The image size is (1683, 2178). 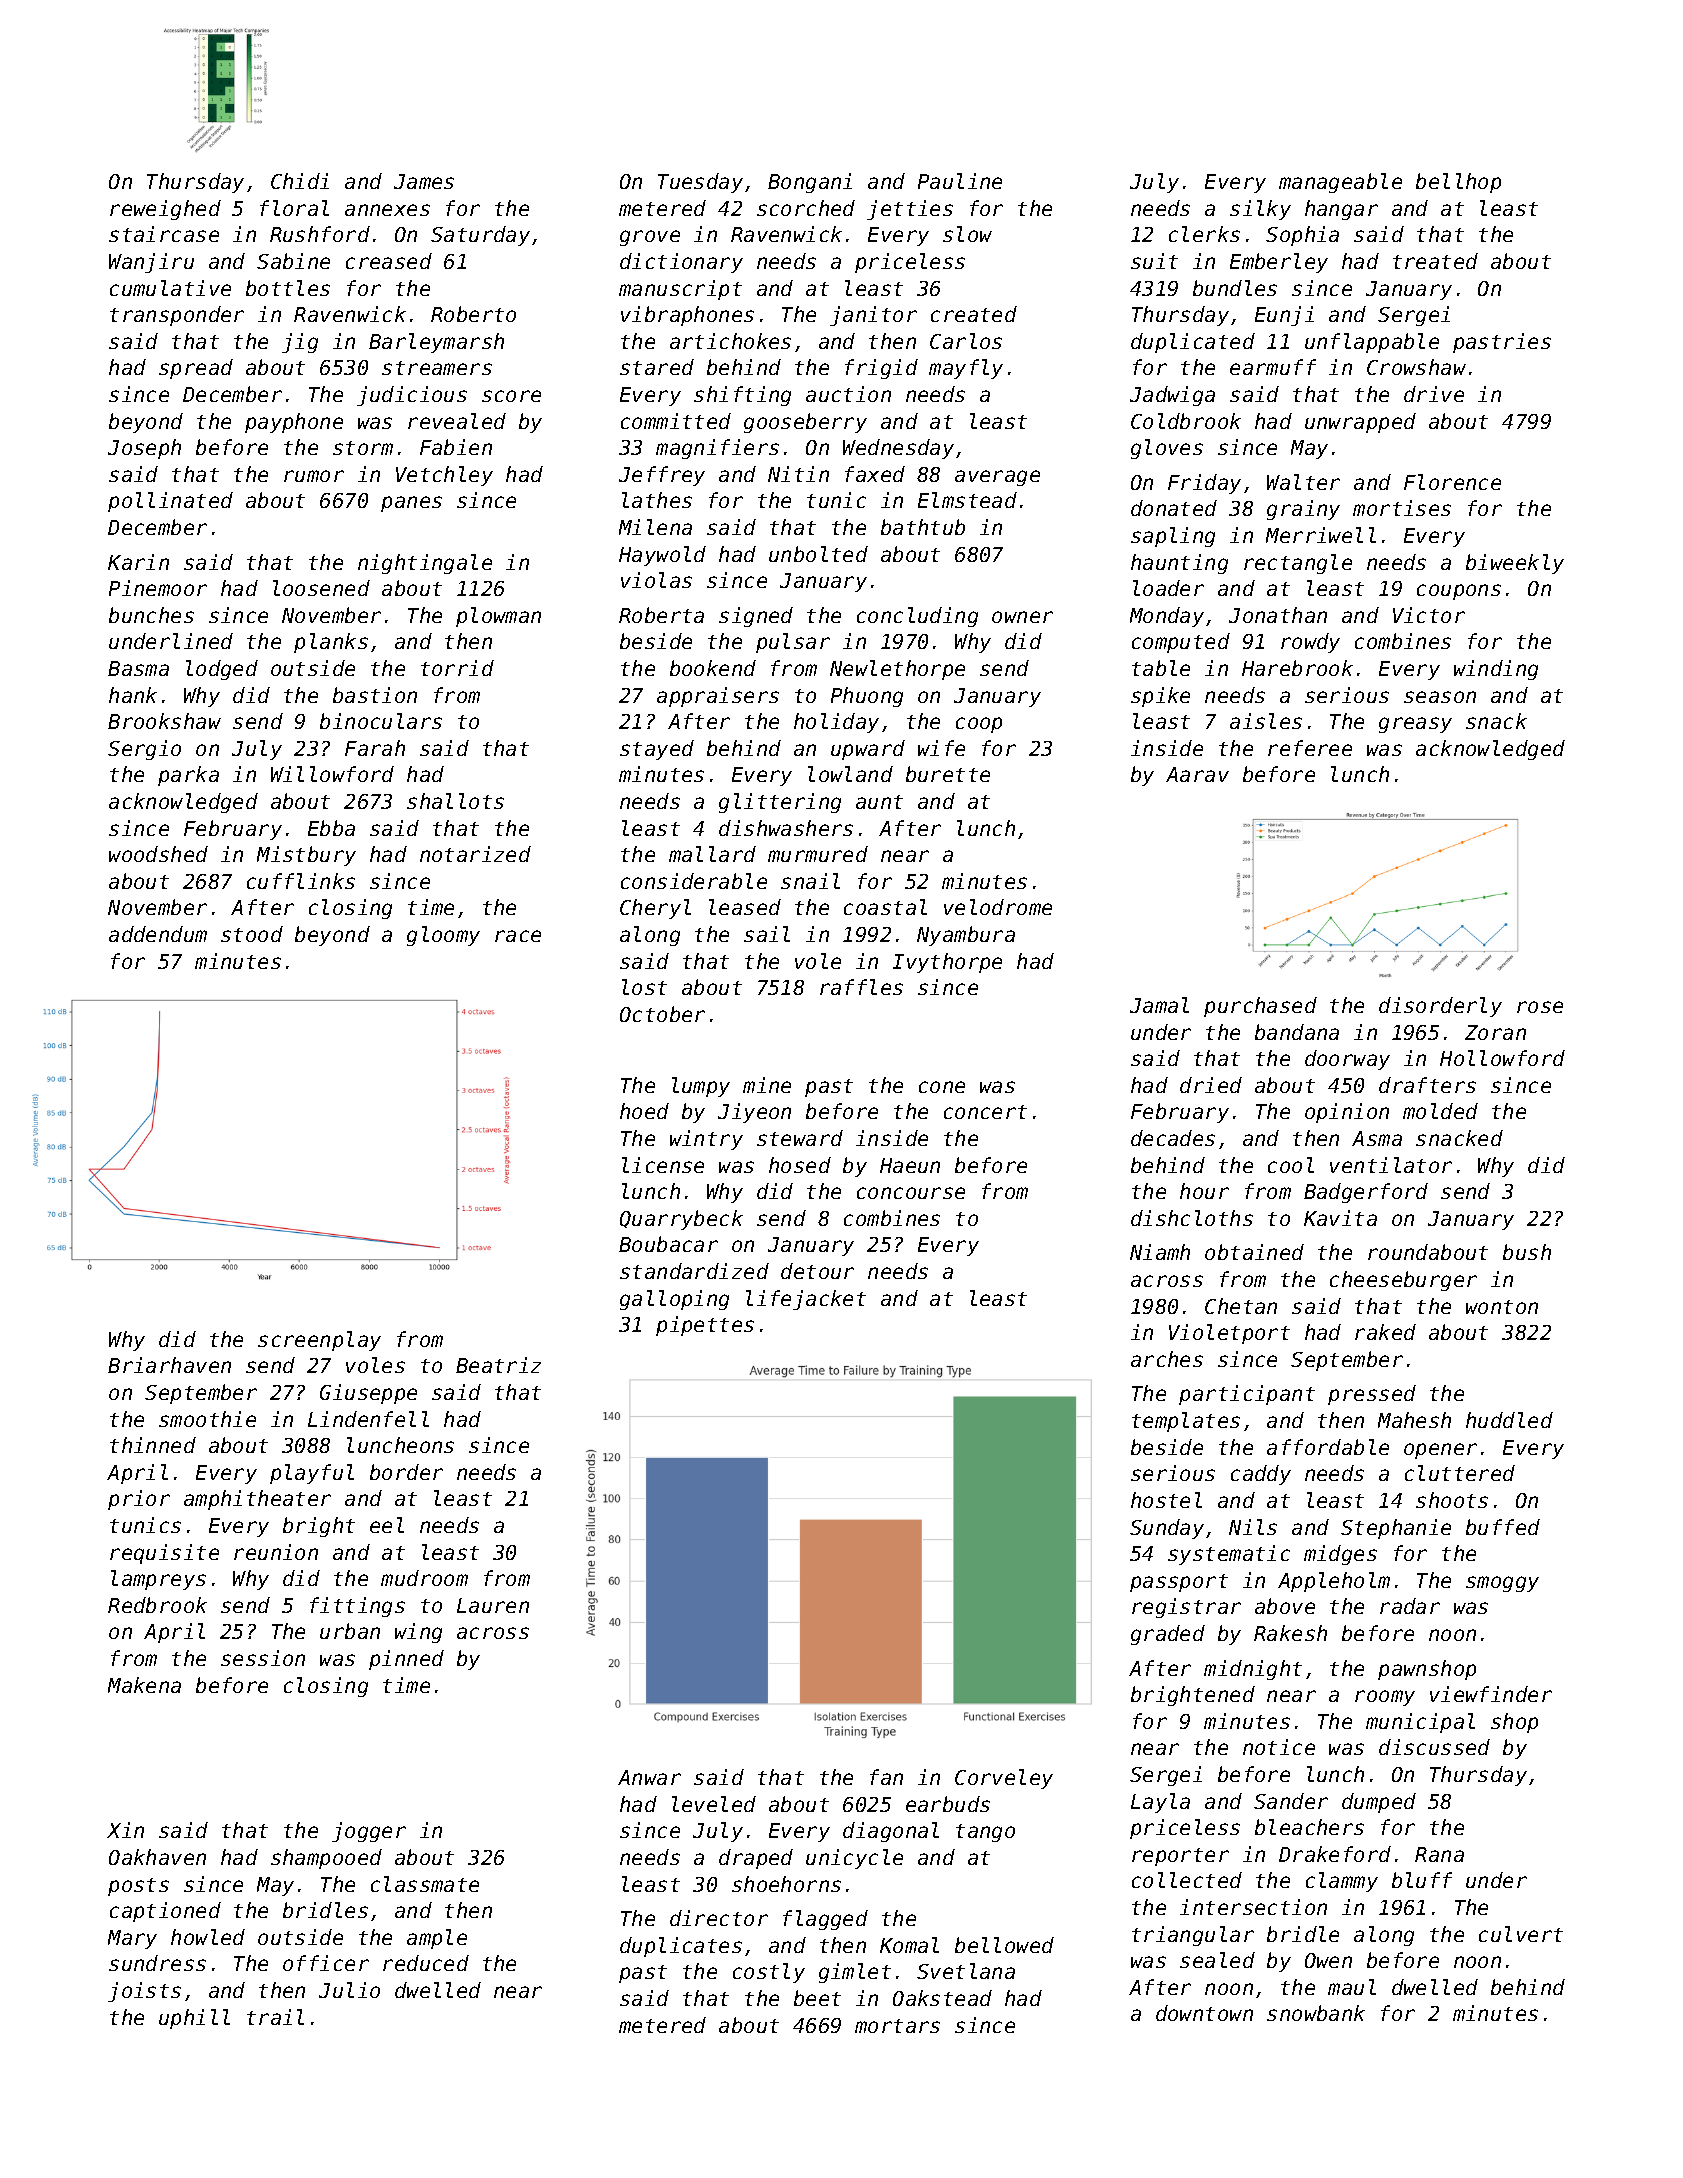 What do you see at coordinates (1527, 1252) in the page?
I see `bush` at bounding box center [1527, 1252].
